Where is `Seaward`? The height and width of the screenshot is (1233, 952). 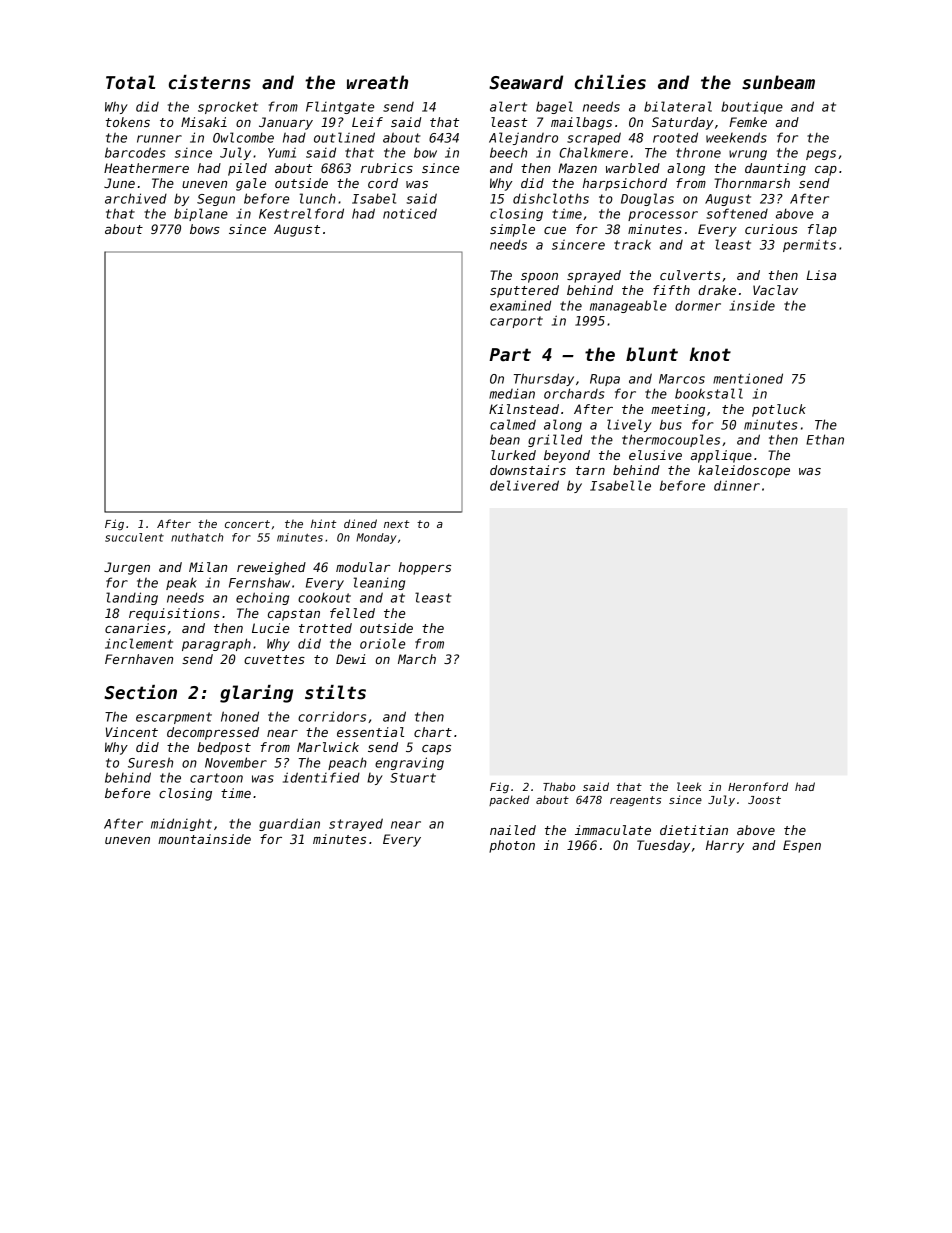 Seaward is located at coordinates (526, 82).
